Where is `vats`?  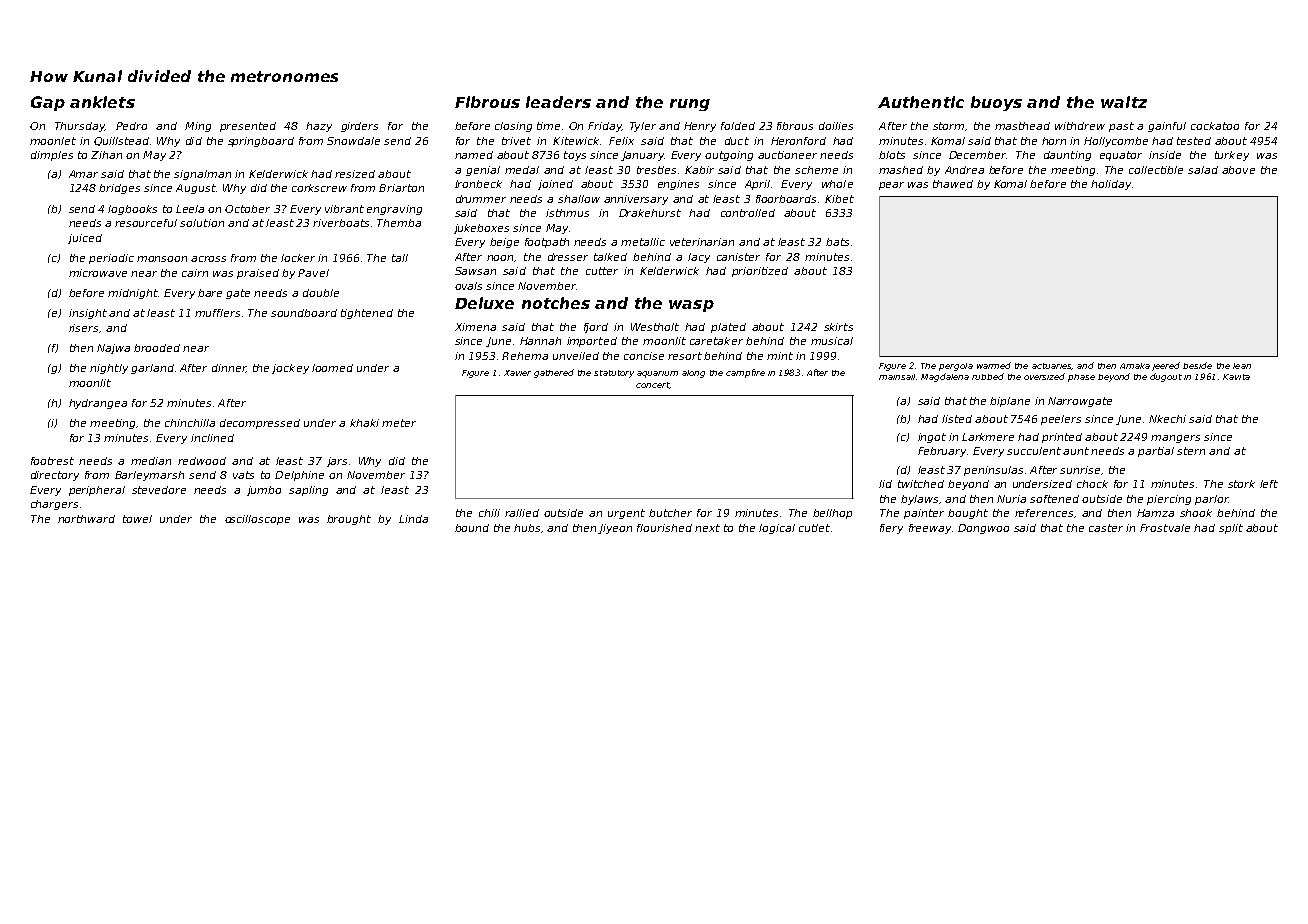
vats is located at coordinates (243, 475).
